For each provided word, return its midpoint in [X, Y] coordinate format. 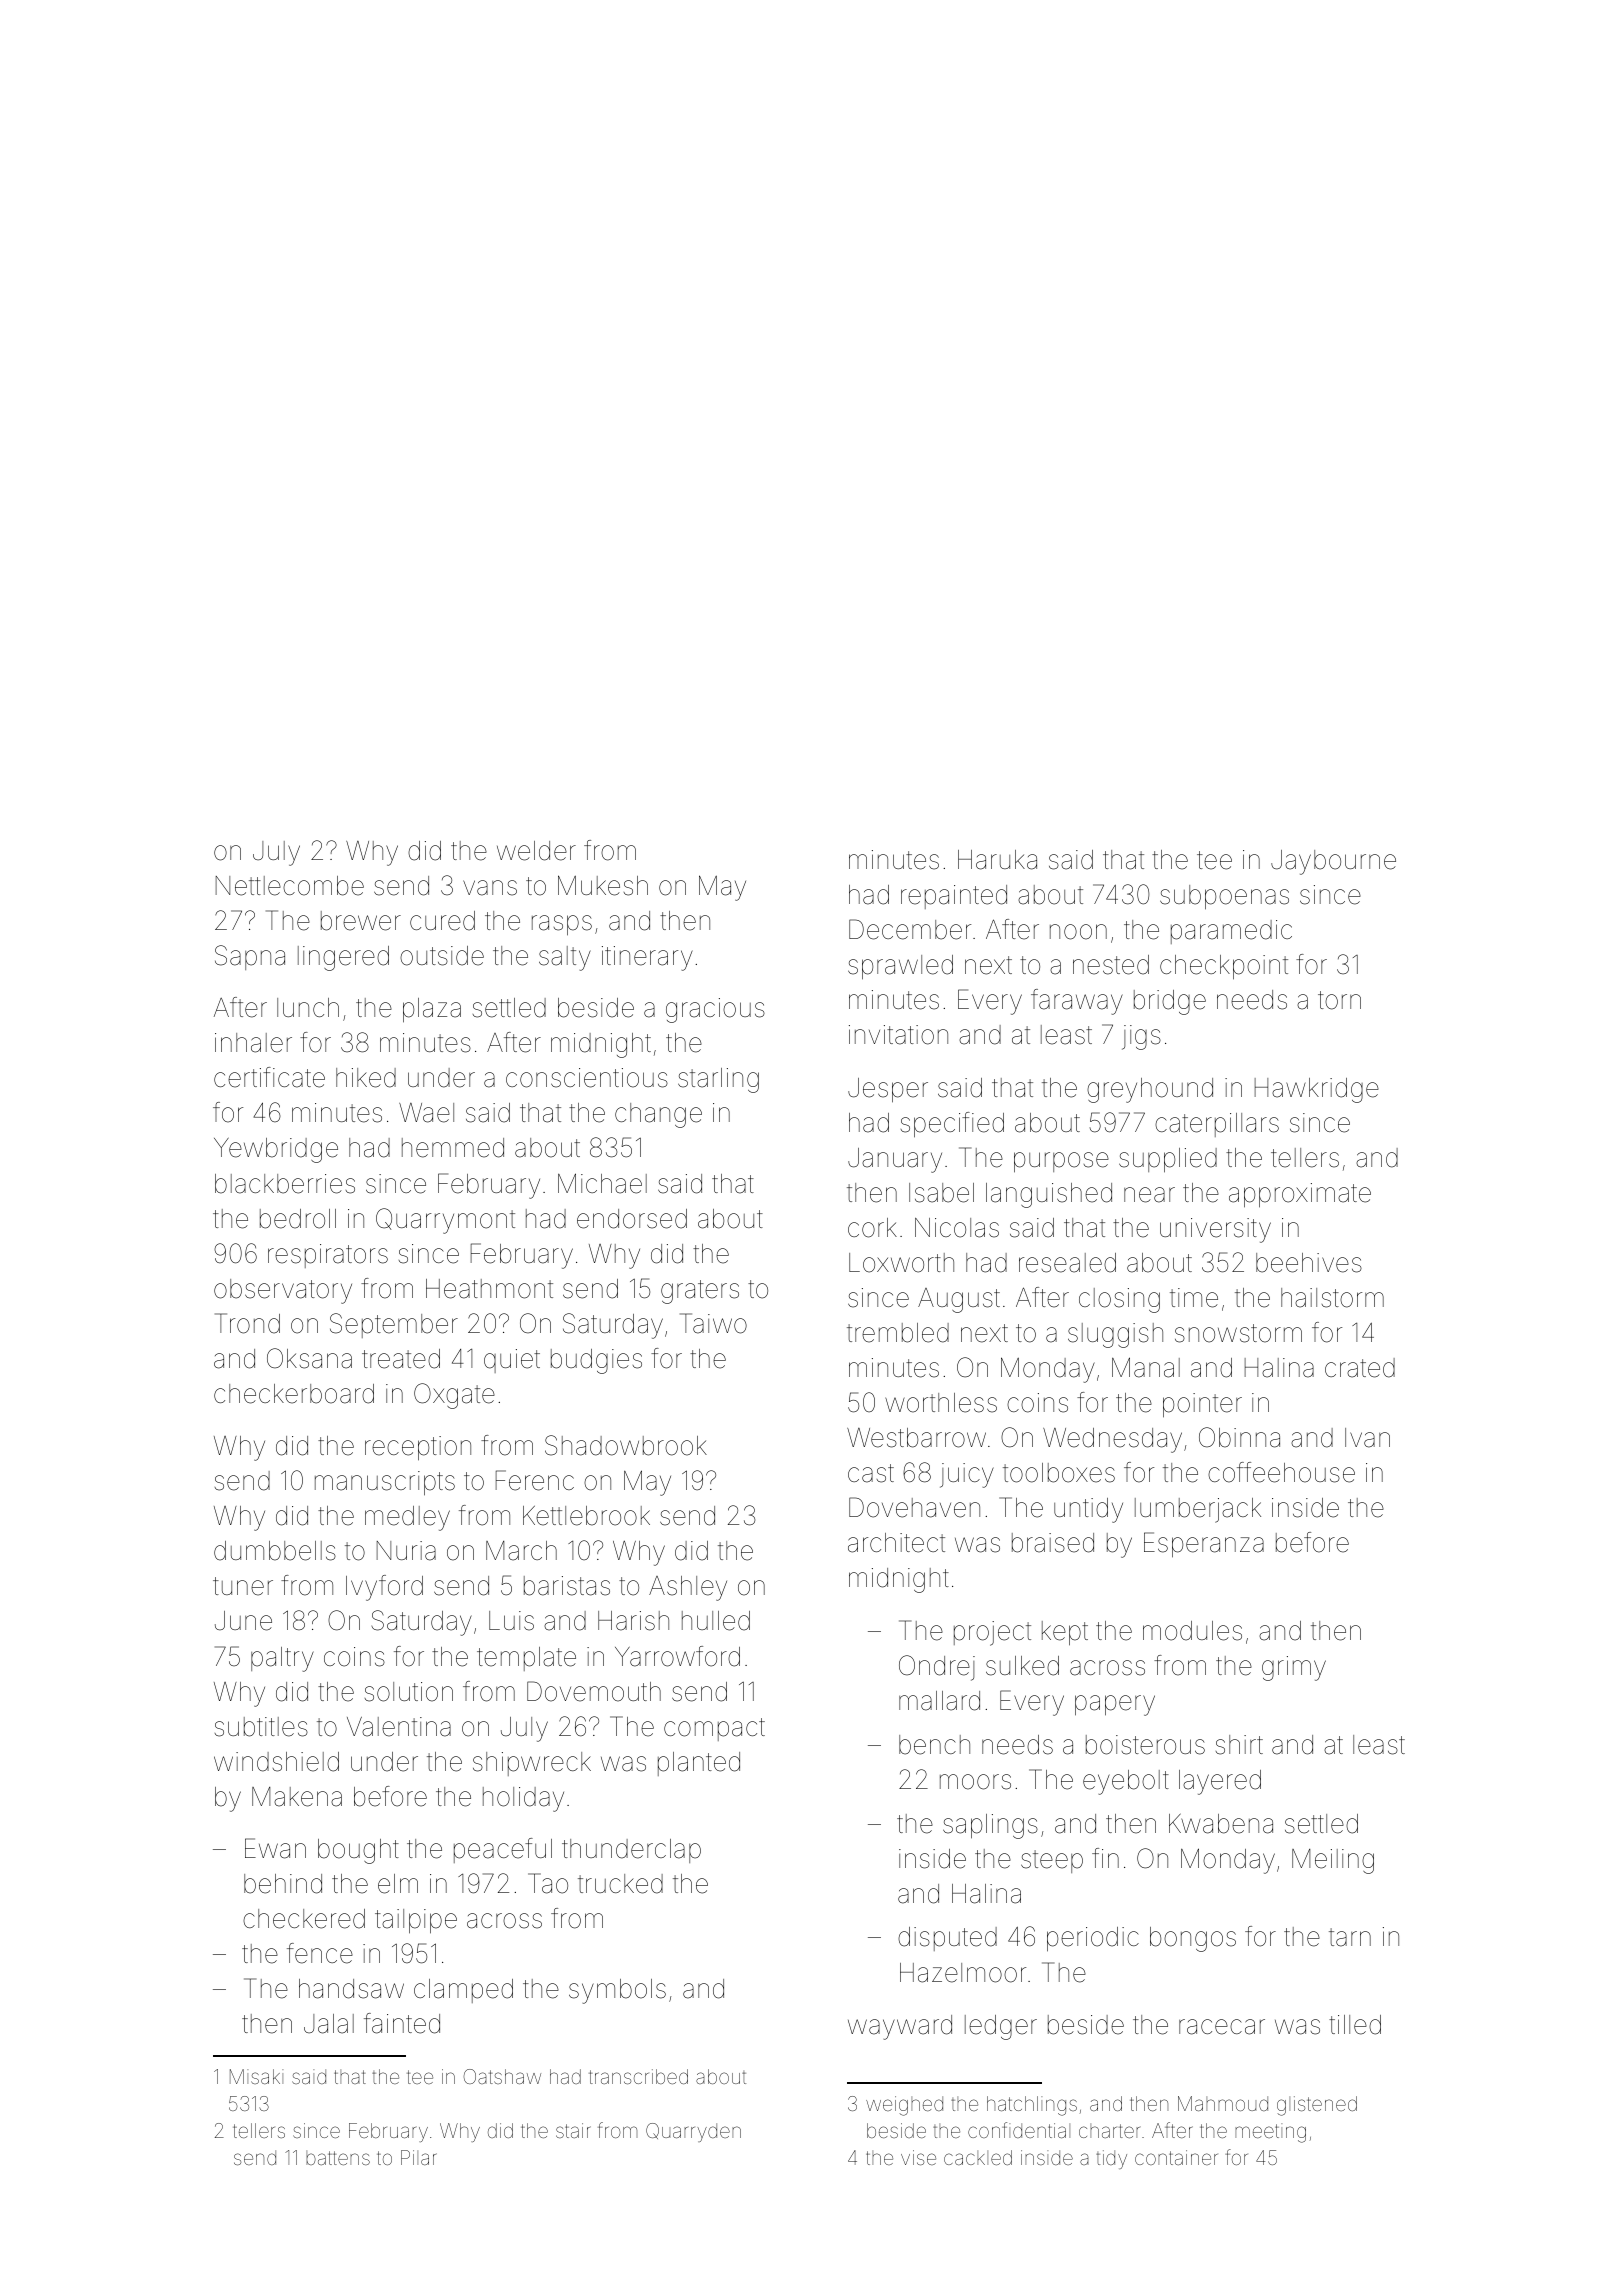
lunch [308, 1007]
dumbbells [275, 1551]
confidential [1019, 2130]
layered [1220, 1782]
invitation [898, 1035]
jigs [1141, 1037]
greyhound [1150, 1090]
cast [871, 1473]
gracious [715, 1010]
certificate [269, 1077]
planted [699, 1764]
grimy [1294, 1668]
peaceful [503, 1850]
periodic [1093, 1939]
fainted [402, 2023]
